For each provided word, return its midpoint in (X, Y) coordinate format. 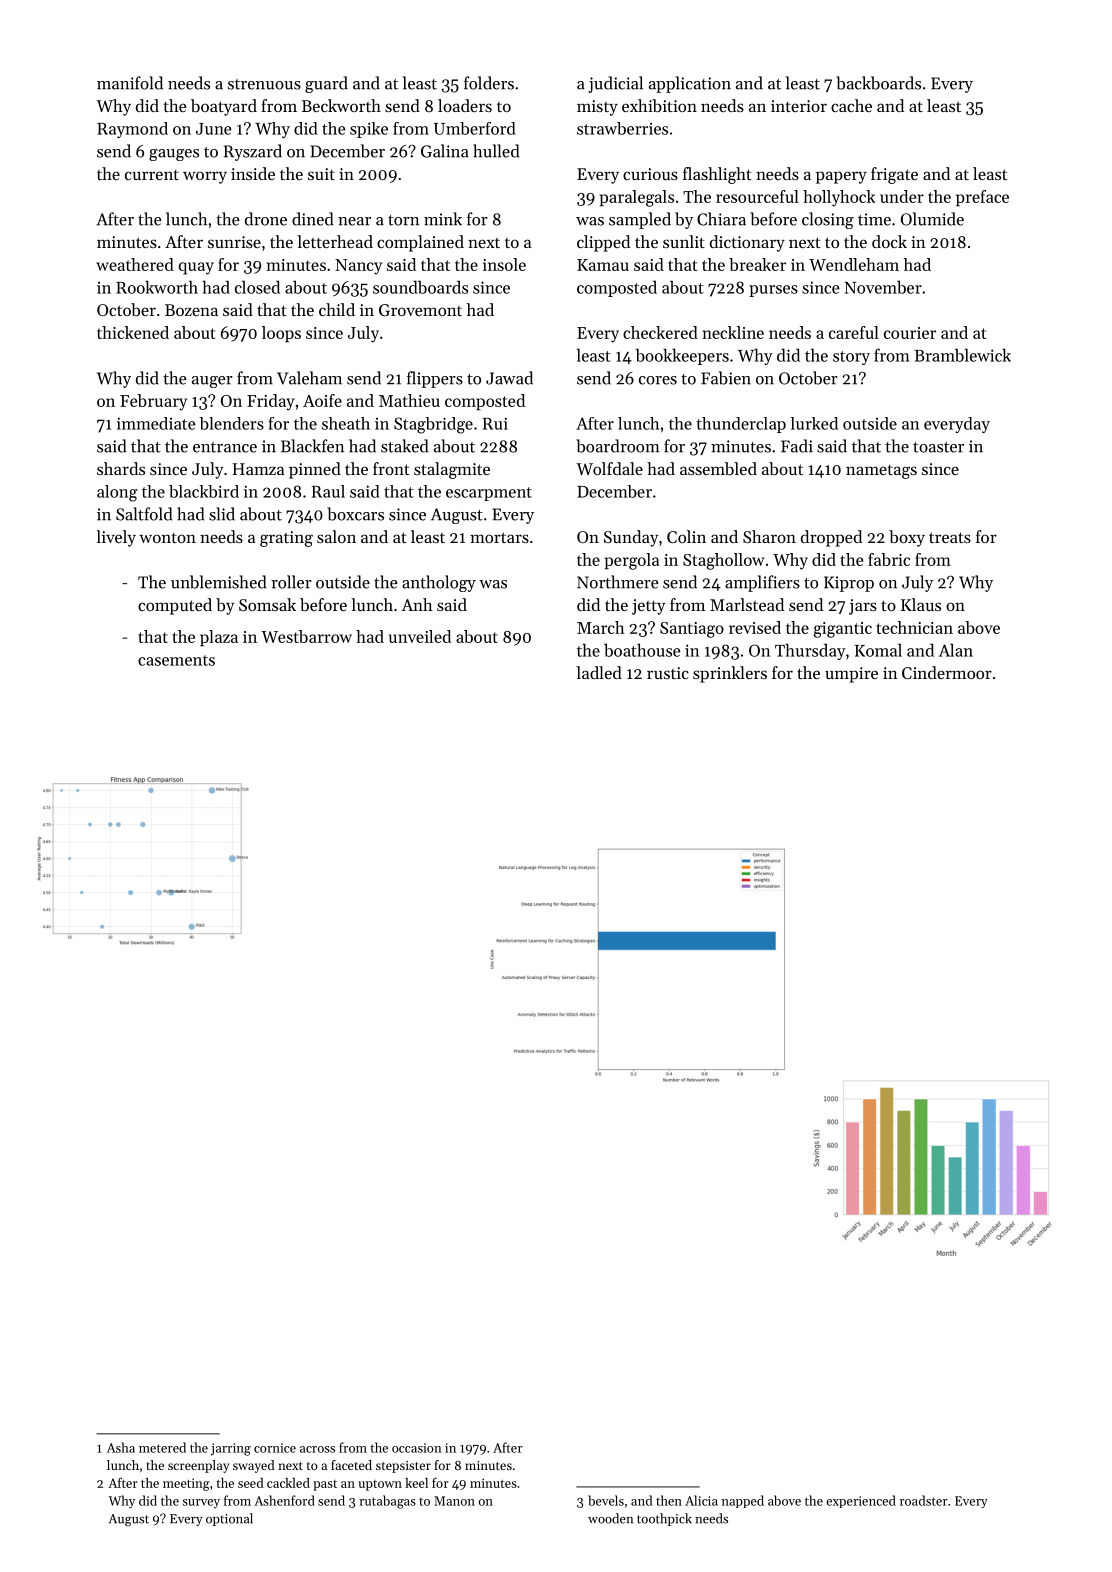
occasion (417, 1448)
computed (175, 606)
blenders (232, 423)
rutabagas (387, 1502)
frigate (894, 175)
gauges (174, 155)
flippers (435, 379)
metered (162, 1447)
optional (229, 1519)
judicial (615, 84)
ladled (599, 672)
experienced (861, 1501)
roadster (924, 1500)
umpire (851, 675)
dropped (831, 538)
